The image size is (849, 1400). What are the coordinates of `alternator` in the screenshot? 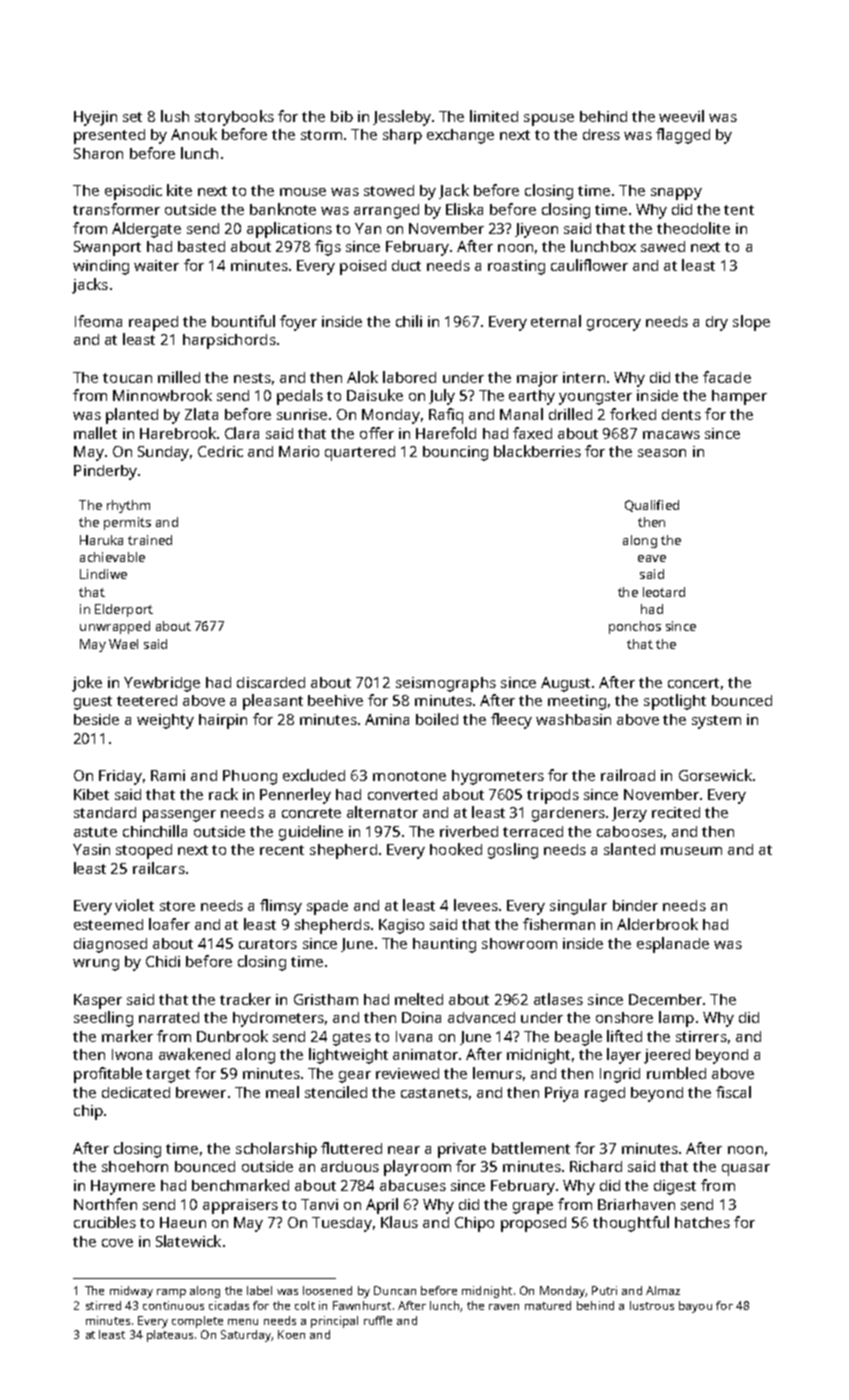 It's located at (382, 812).
